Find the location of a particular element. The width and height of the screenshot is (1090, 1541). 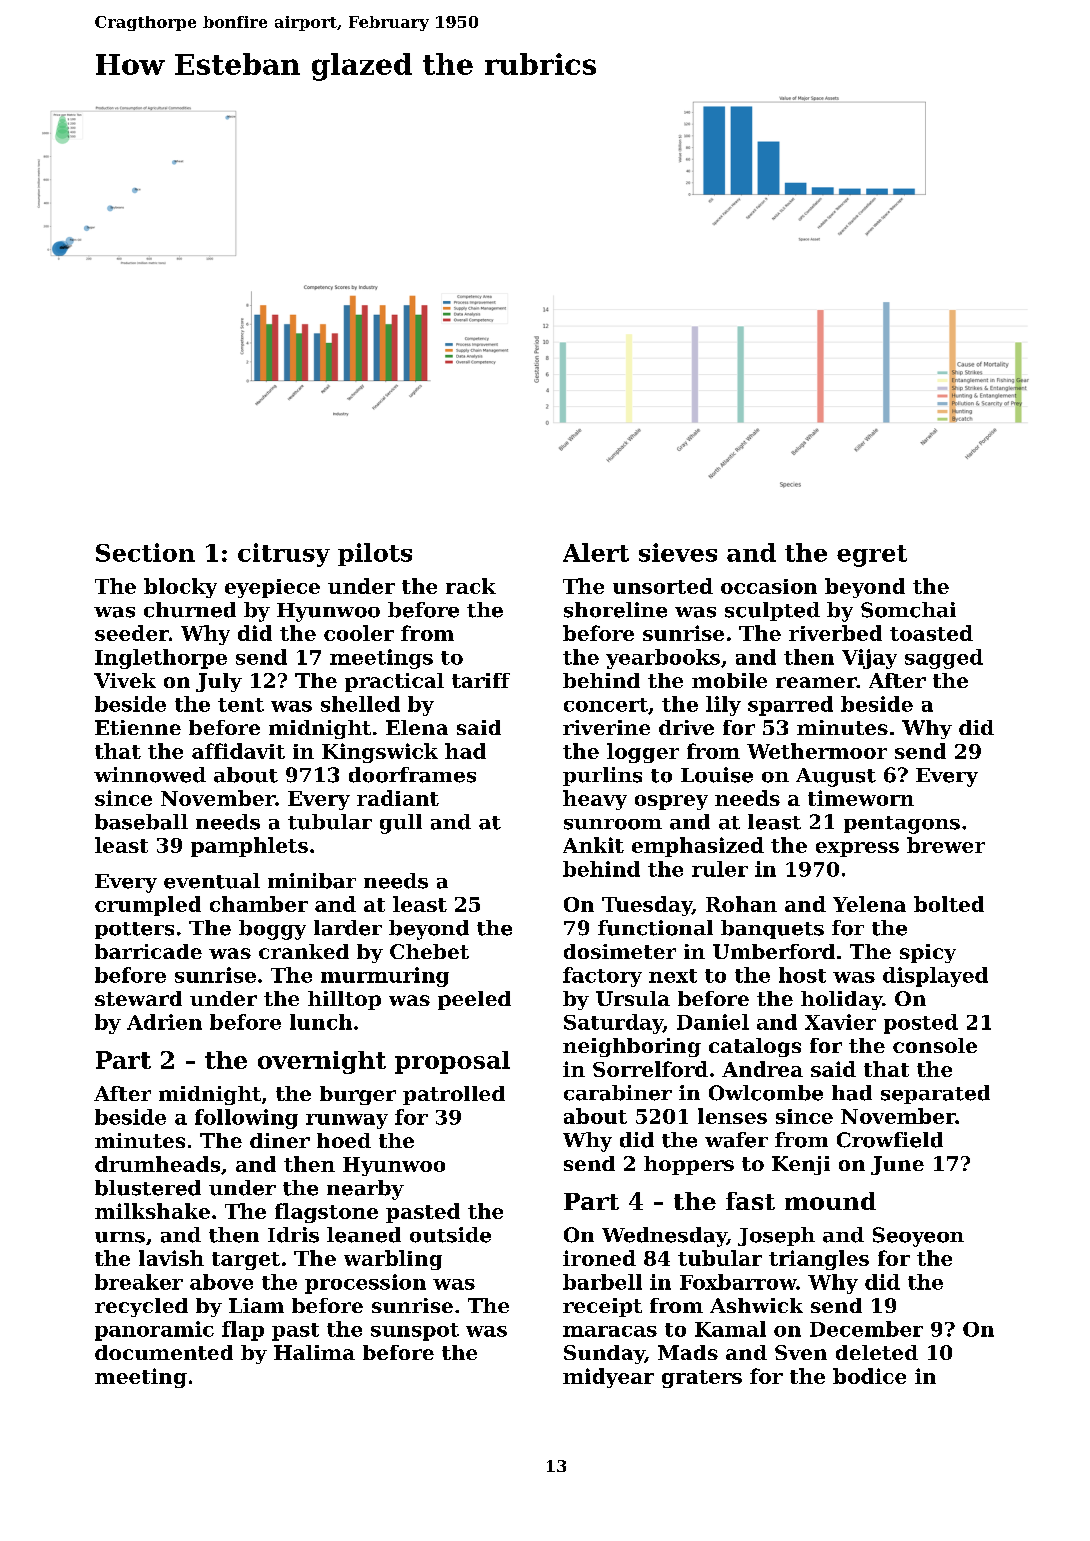

sunspot is located at coordinates (415, 1332).
